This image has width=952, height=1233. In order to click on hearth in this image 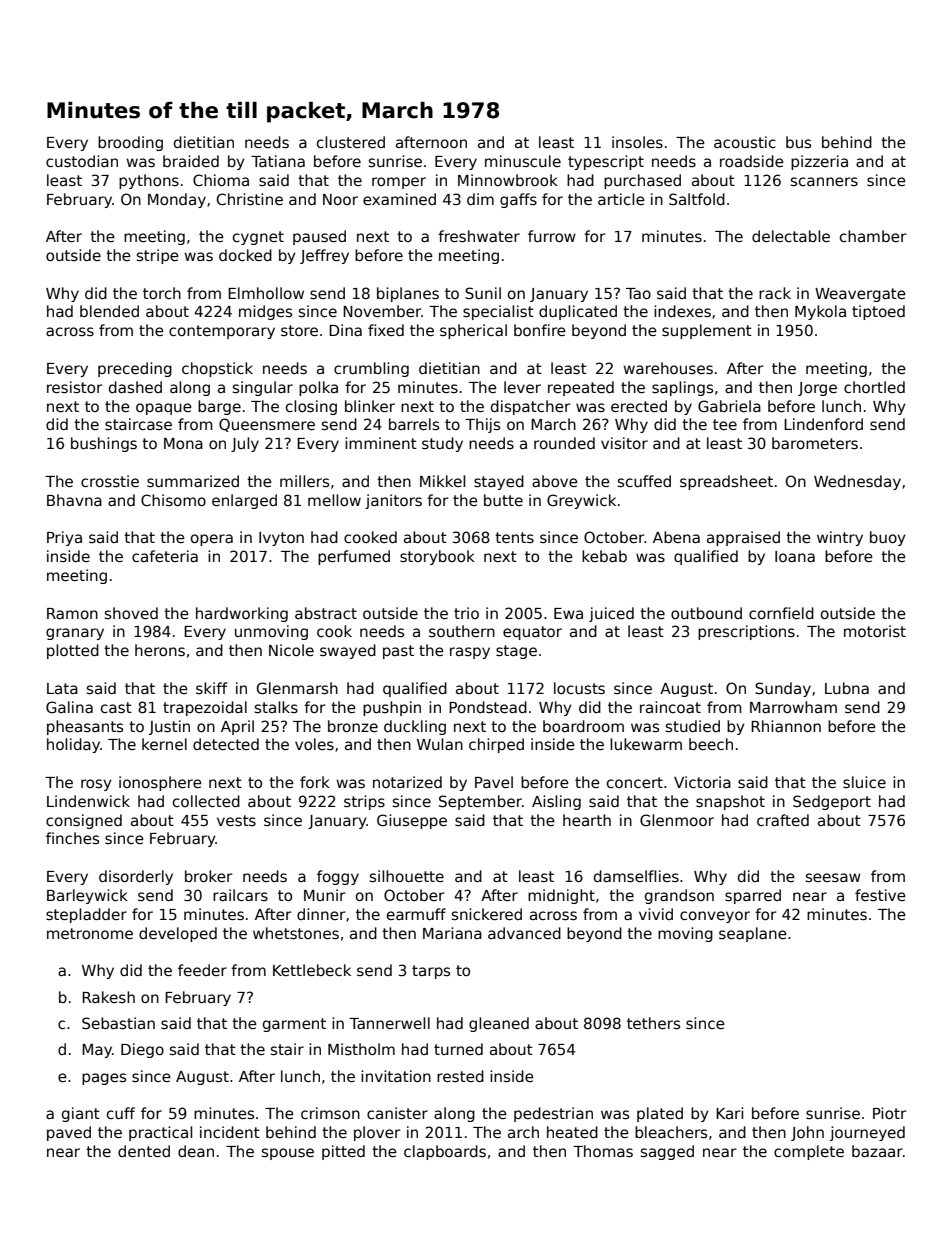, I will do `click(587, 820)`.
